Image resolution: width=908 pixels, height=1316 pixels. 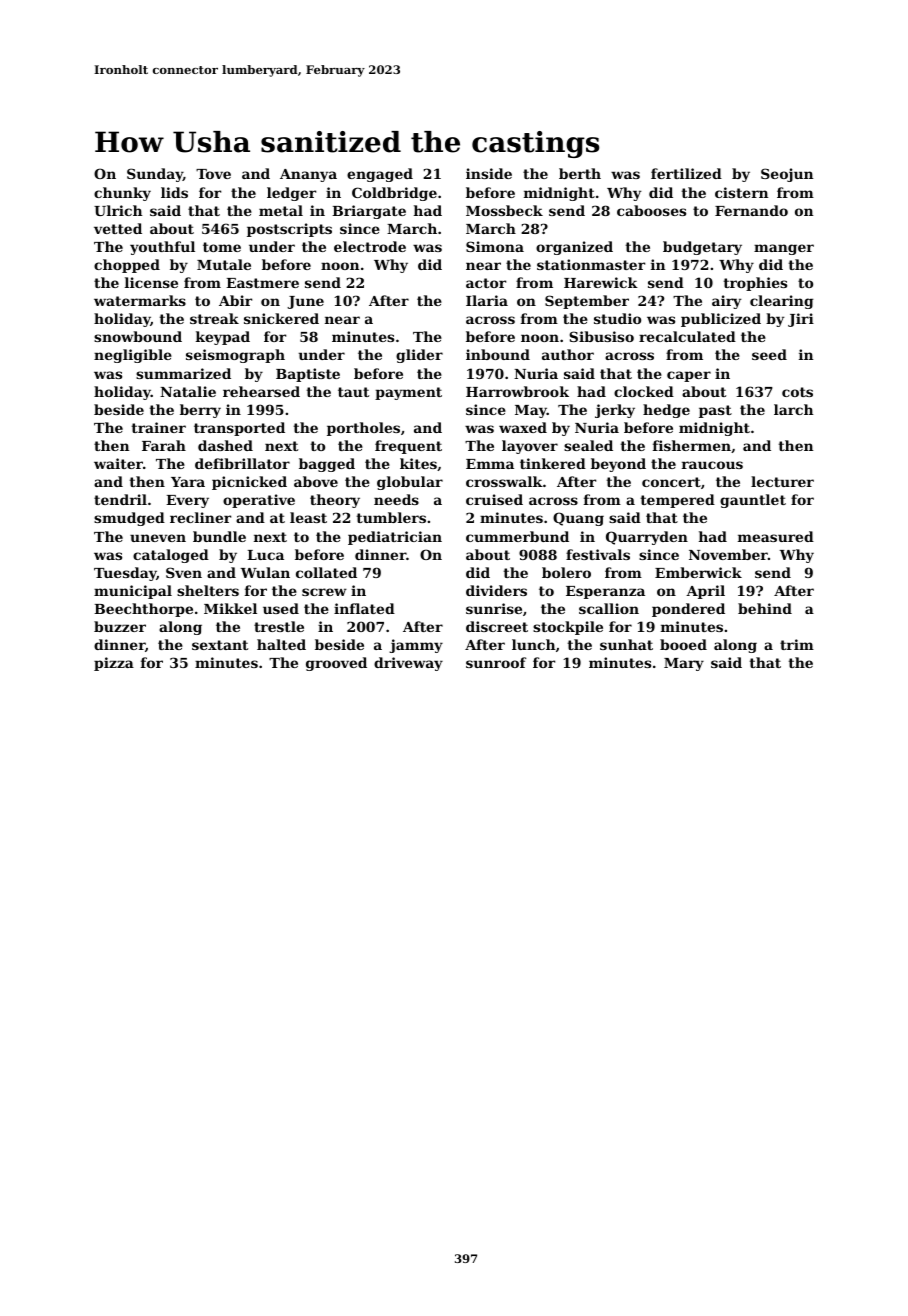 I want to click on cruised, so click(x=494, y=499).
